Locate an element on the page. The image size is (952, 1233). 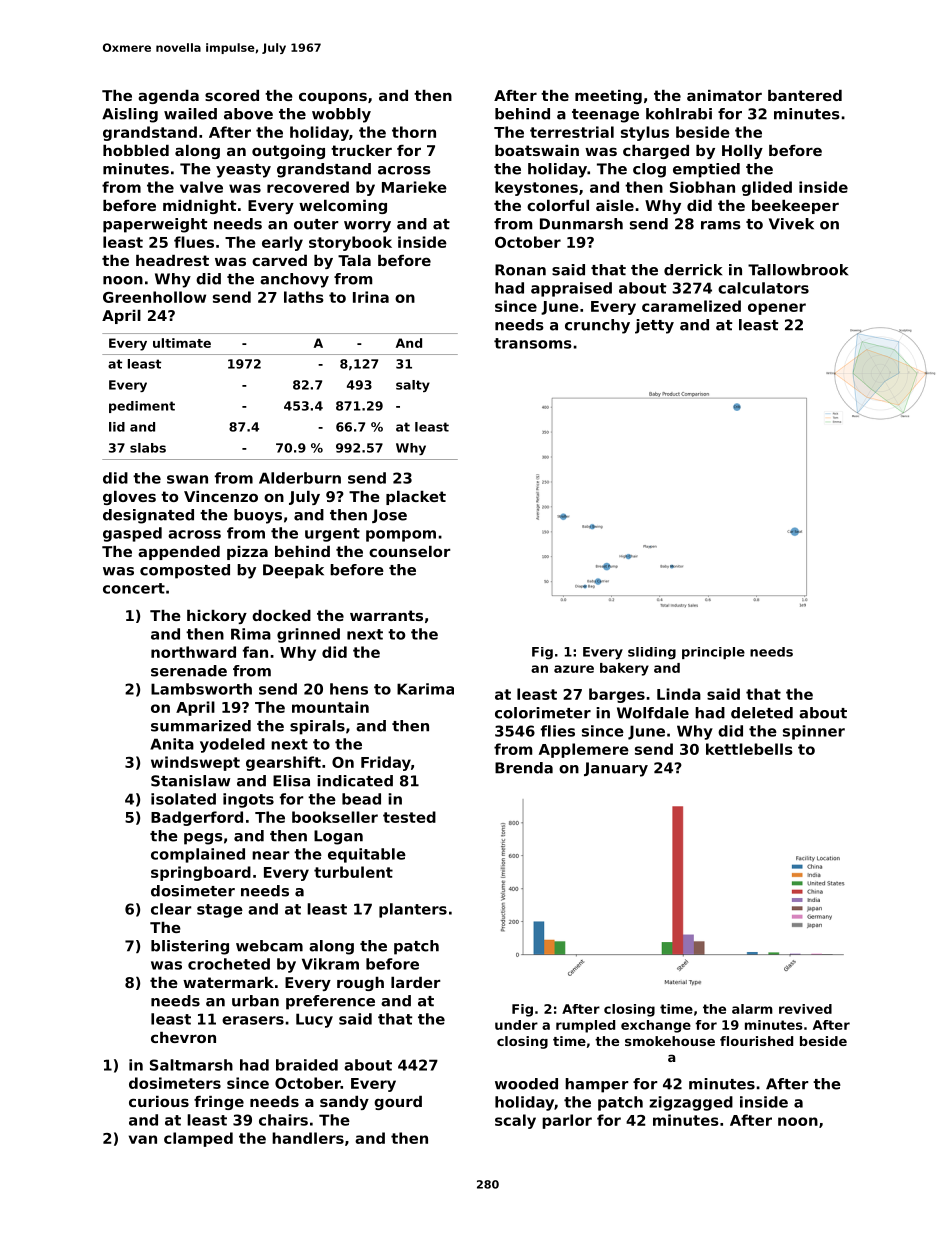
yeasty is located at coordinates (243, 171).
